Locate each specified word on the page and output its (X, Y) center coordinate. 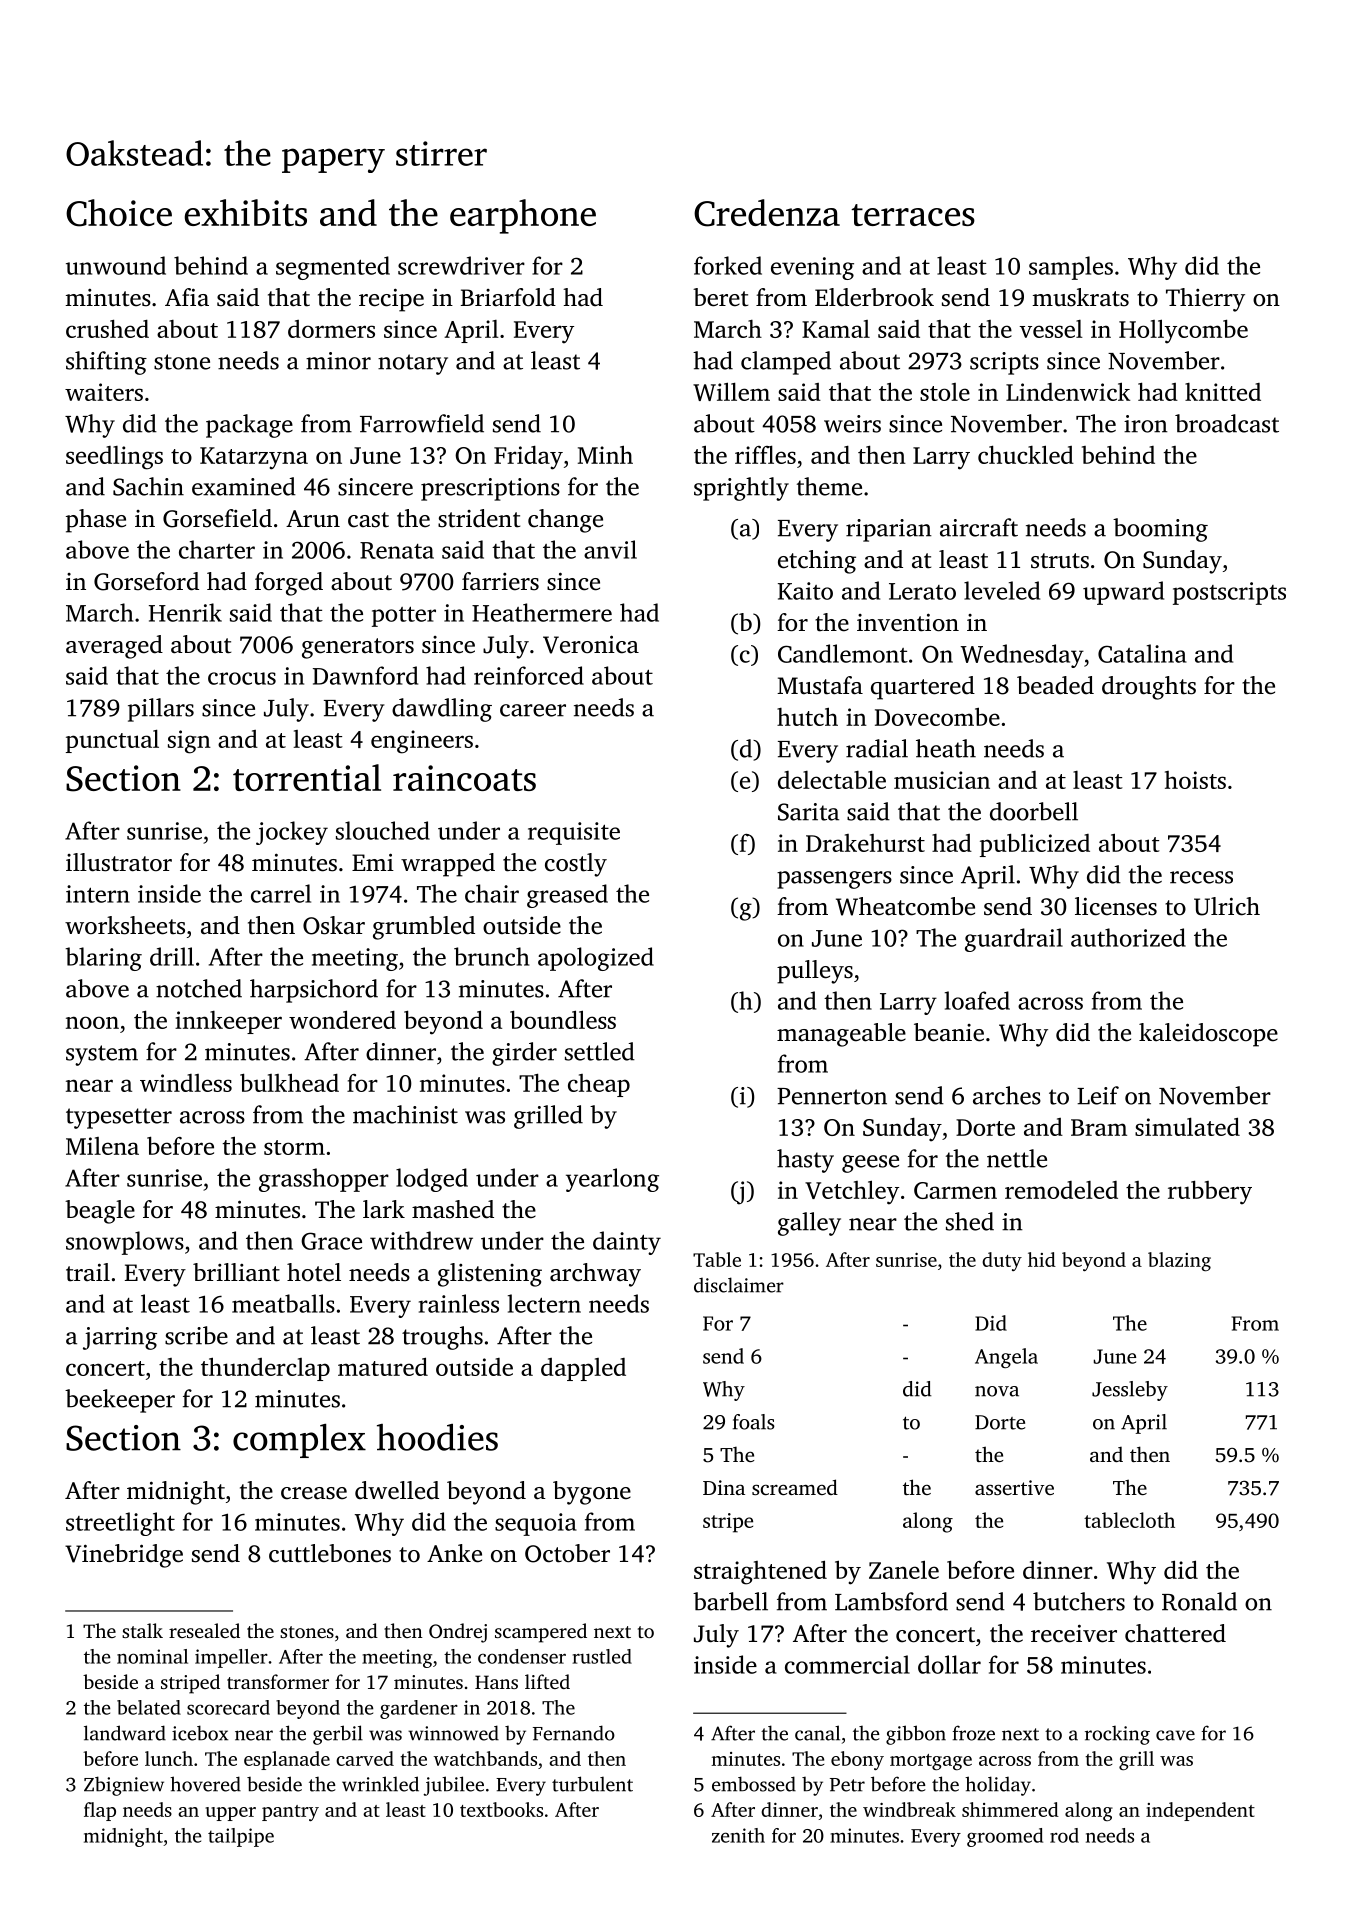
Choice (119, 213)
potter (404, 616)
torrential (307, 777)
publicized (1035, 845)
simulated (1187, 1126)
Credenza (767, 213)
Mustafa (820, 685)
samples (1071, 268)
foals (754, 1422)
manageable (841, 1035)
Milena (102, 1146)
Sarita (808, 812)
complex (299, 1441)
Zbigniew (124, 1786)
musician (942, 780)
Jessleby (1130, 1391)
